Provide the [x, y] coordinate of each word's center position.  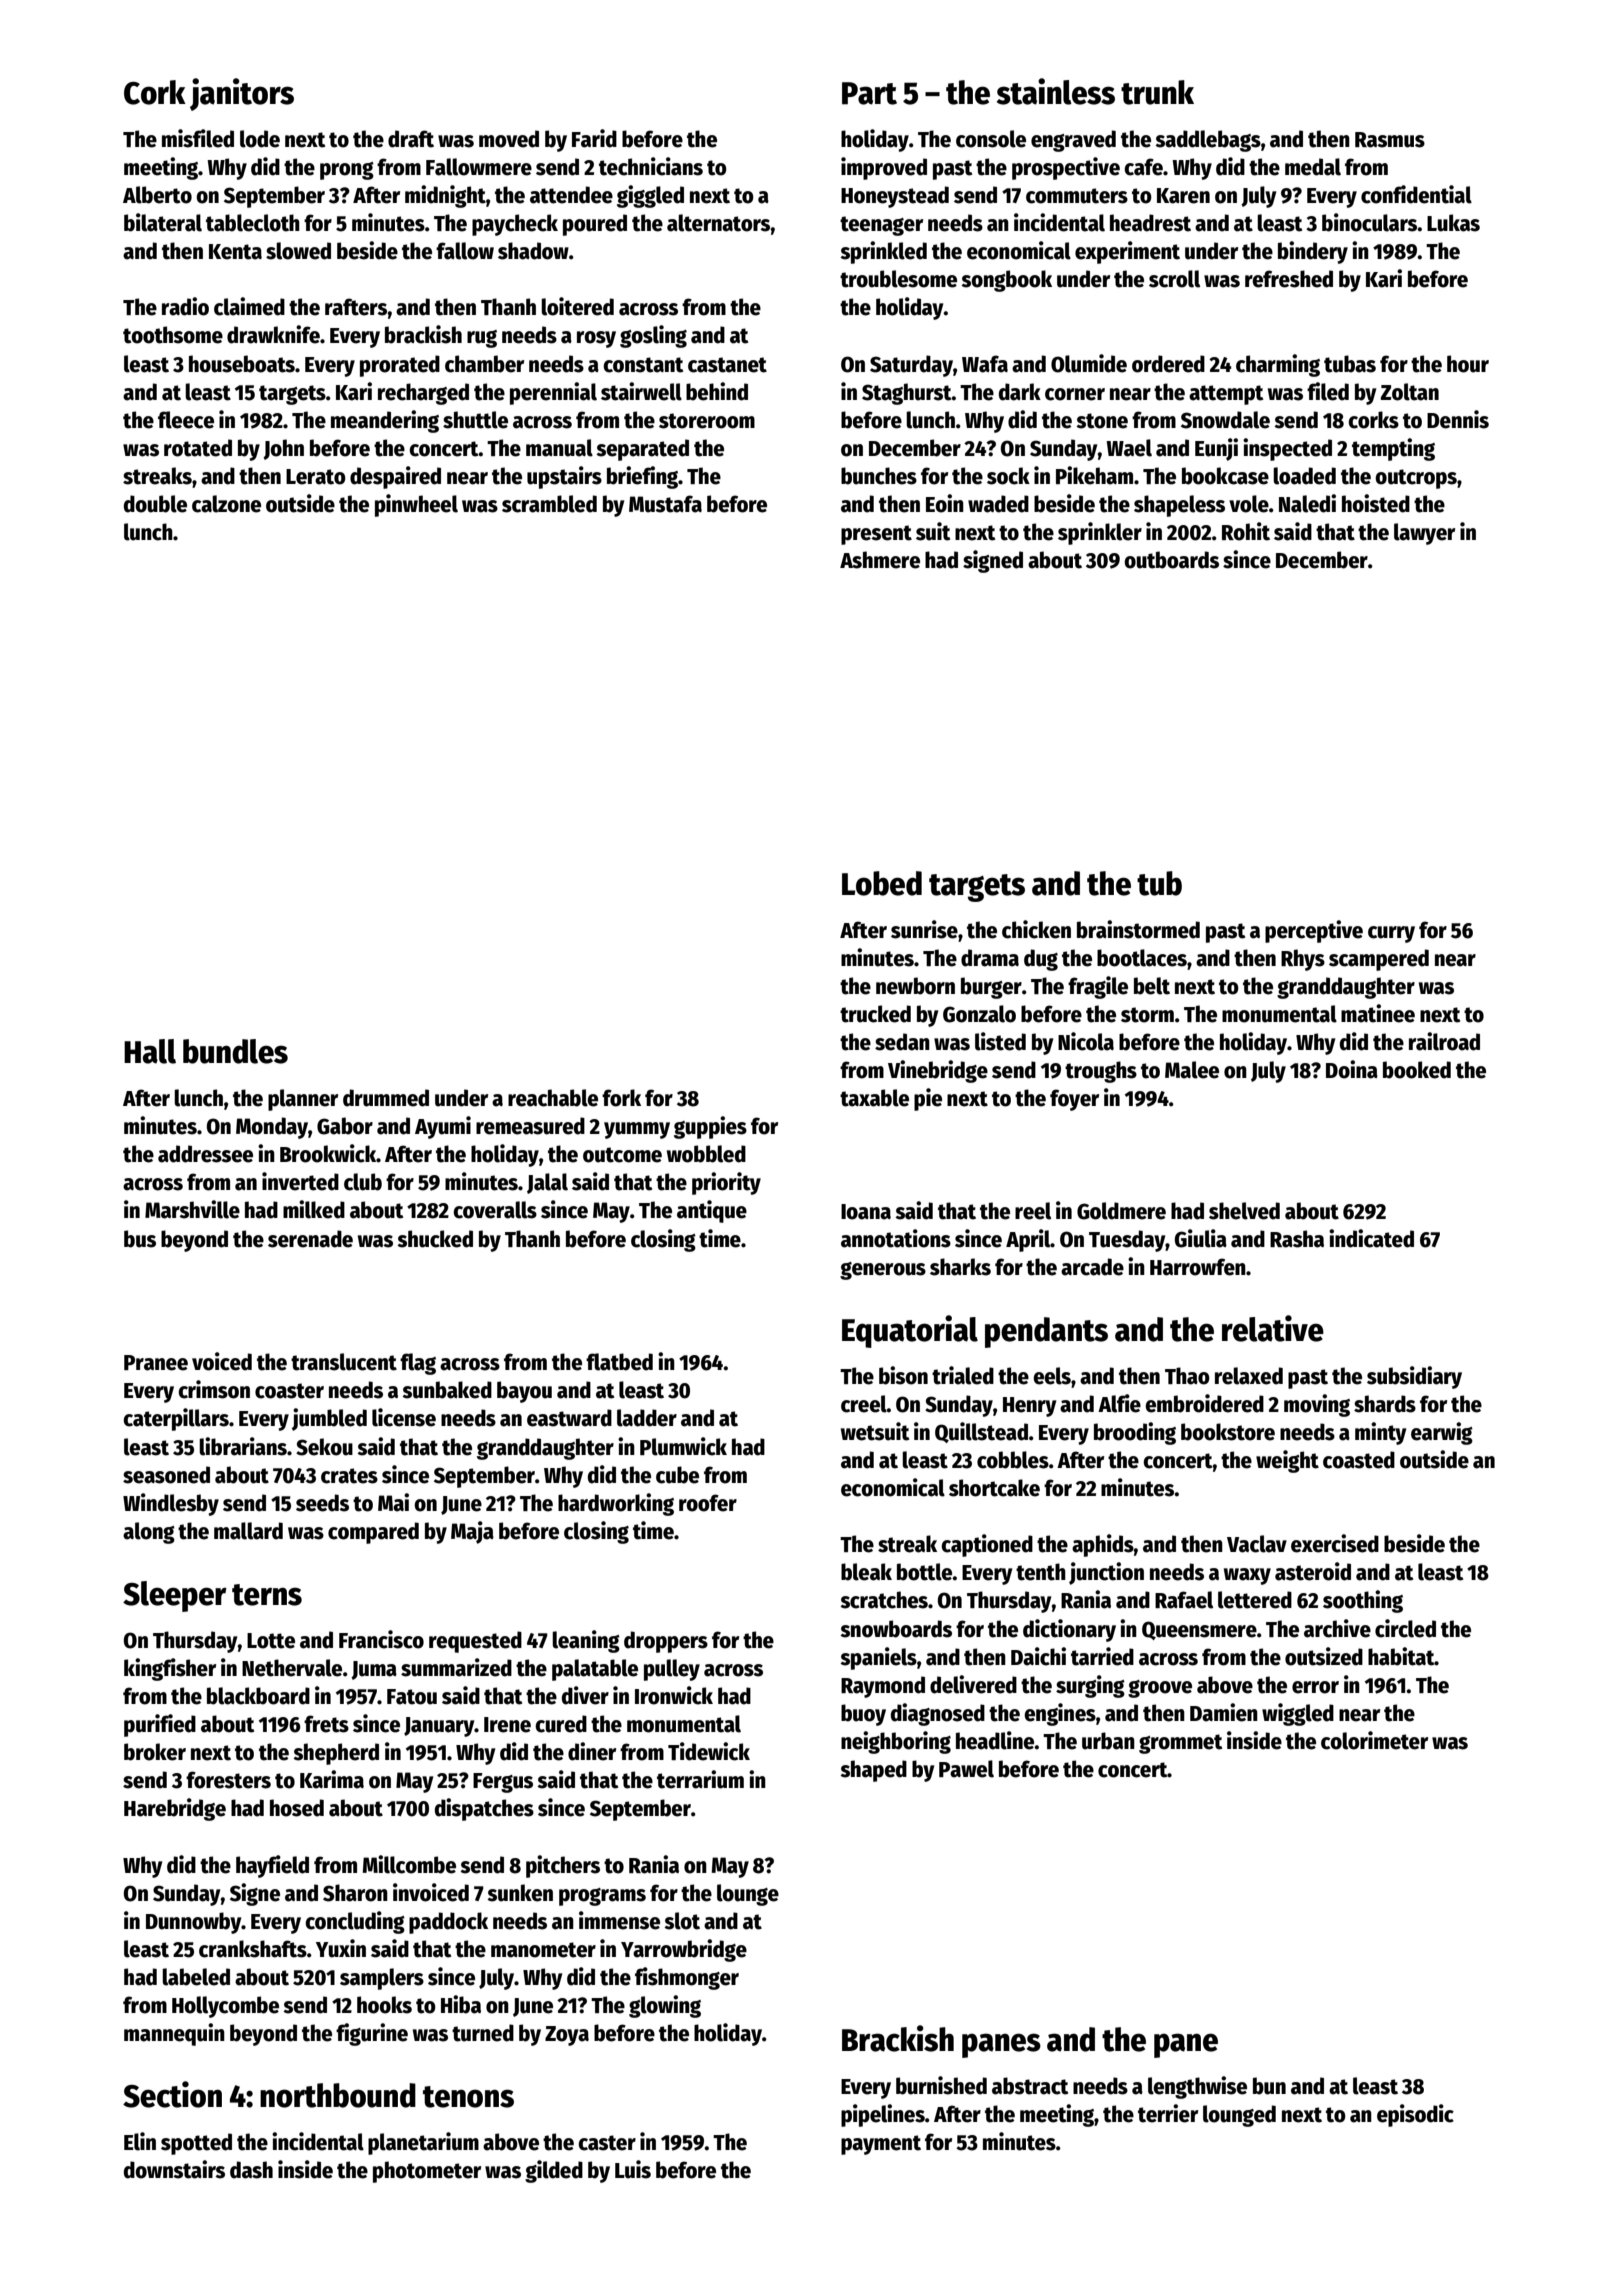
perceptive [1314, 931]
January [439, 1727]
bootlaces [1142, 958]
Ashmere [880, 560]
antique [712, 1211]
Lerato [316, 477]
